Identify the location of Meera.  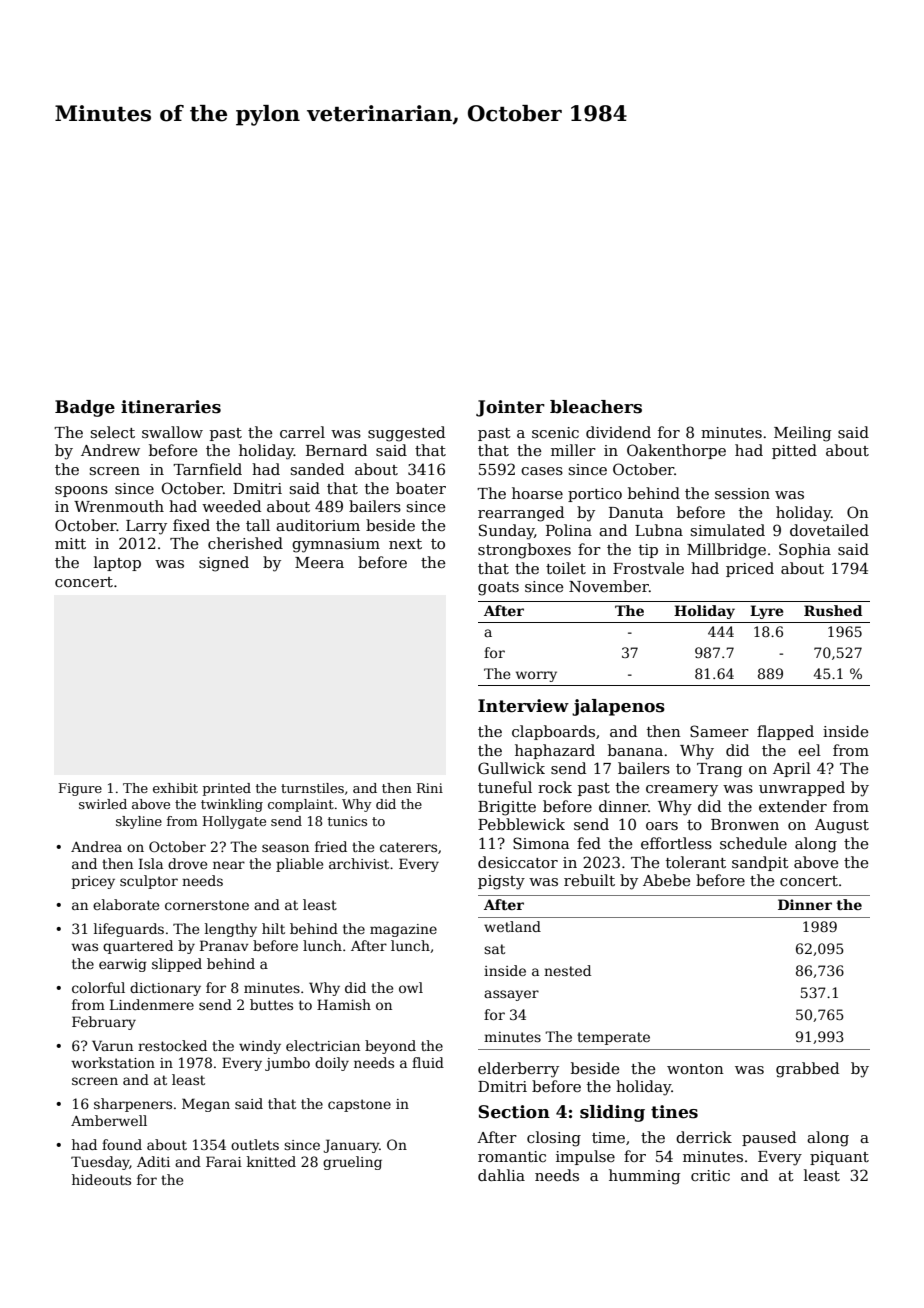
(319, 562).
